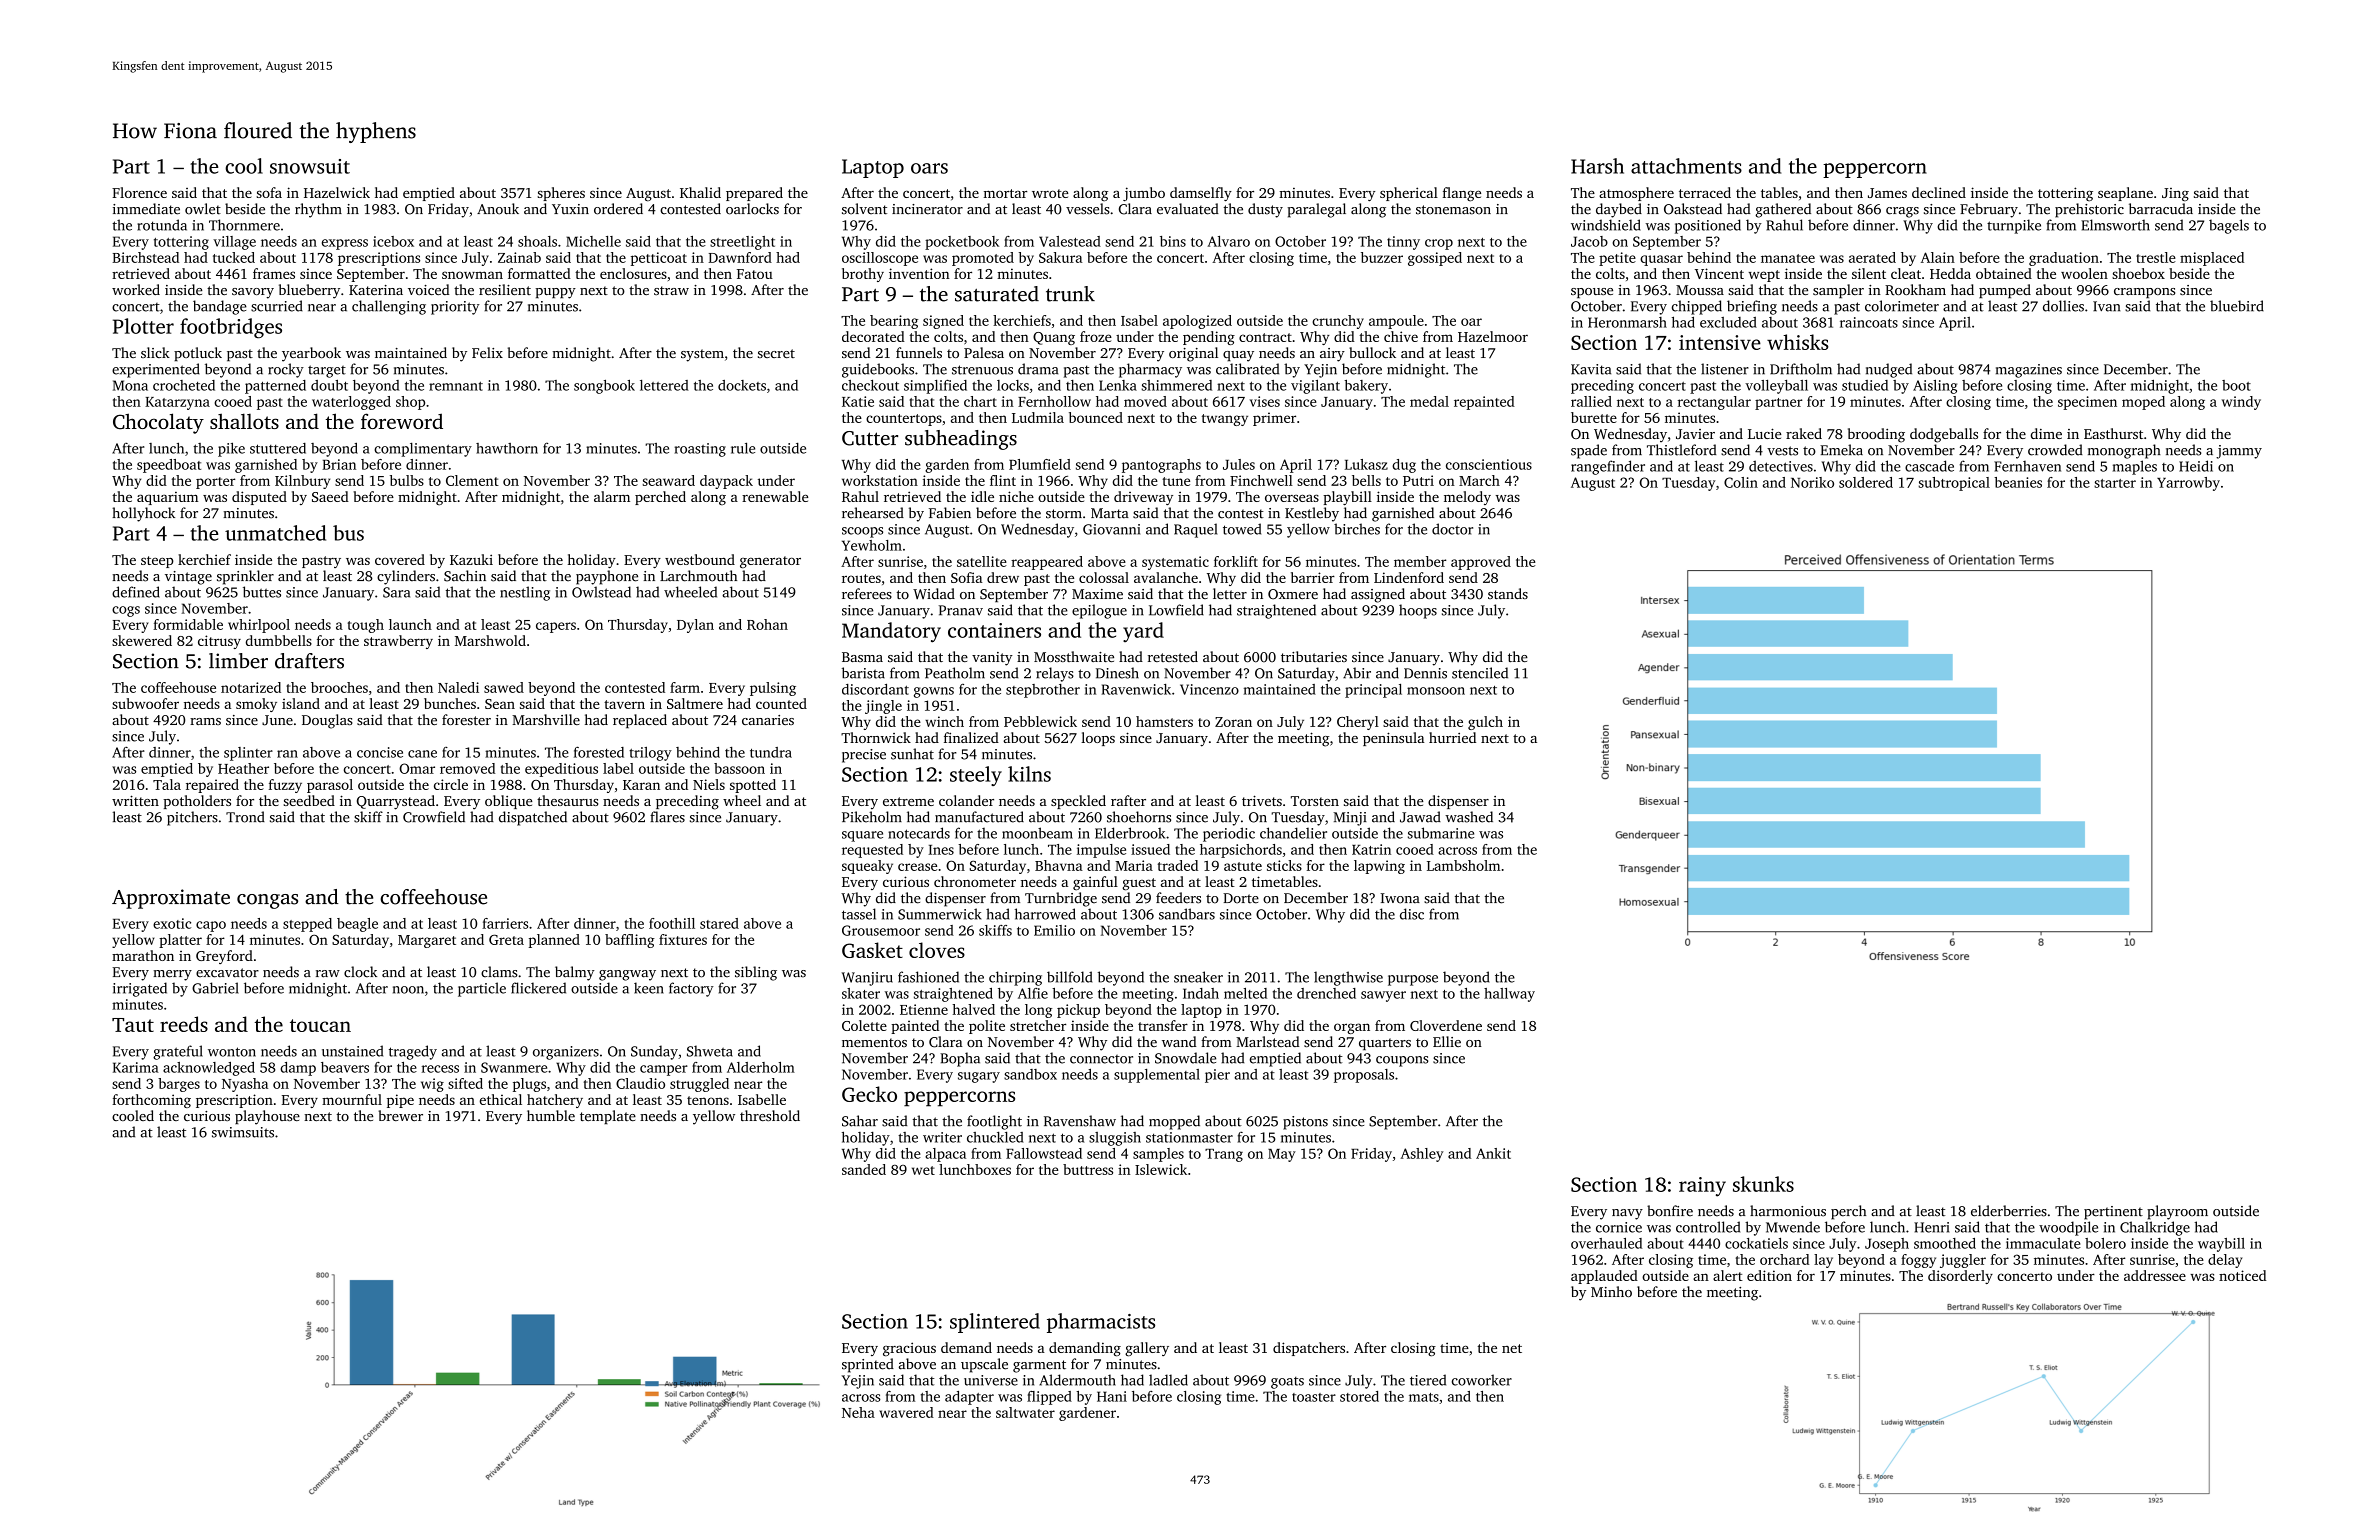  What do you see at coordinates (339, 687) in the screenshot?
I see `brooches` at bounding box center [339, 687].
